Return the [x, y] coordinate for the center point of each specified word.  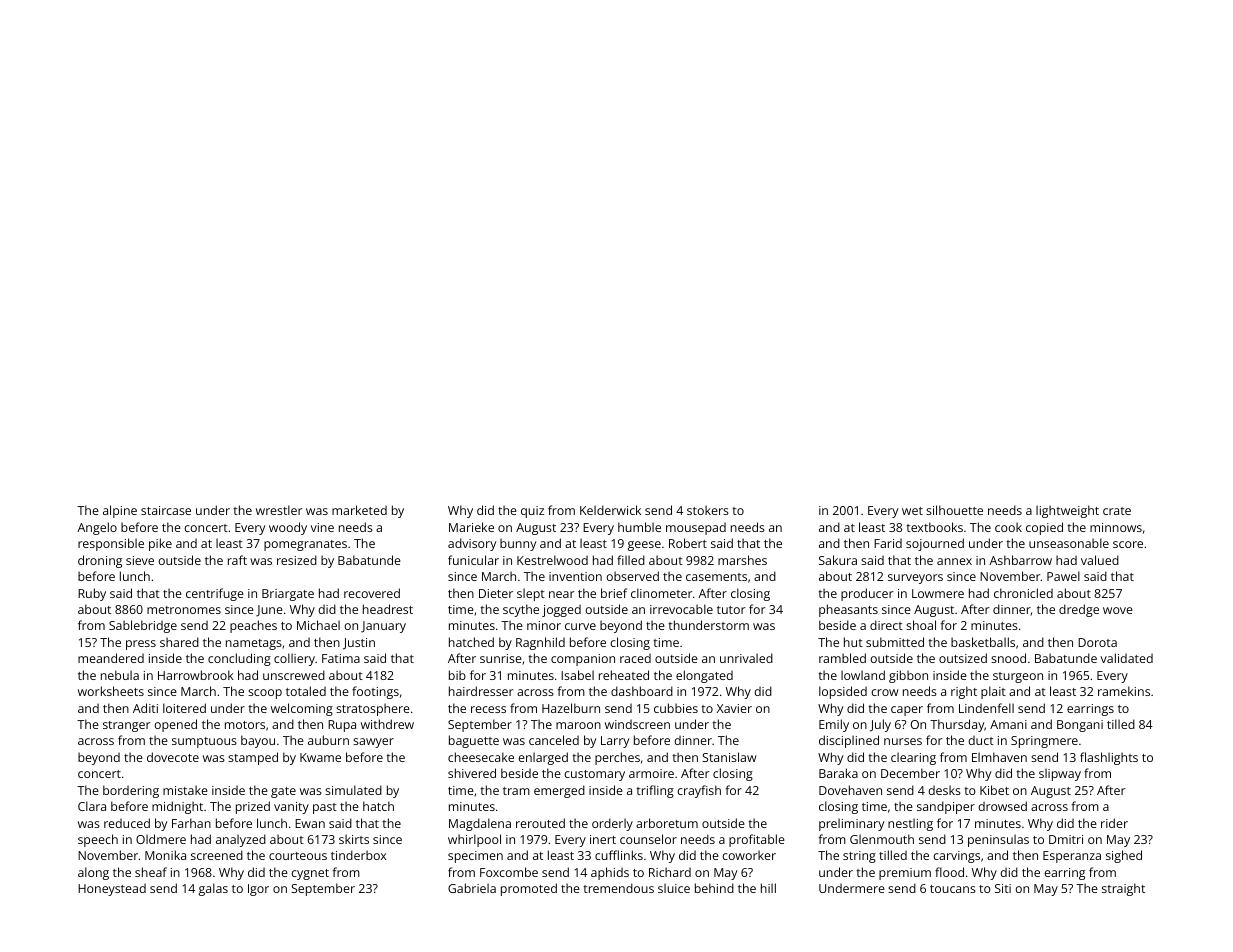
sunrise [501, 658]
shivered [472, 773]
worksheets [111, 691]
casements [716, 577]
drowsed [1002, 806]
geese [644, 546]
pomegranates [305, 545]
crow [885, 692]
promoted [529, 889]
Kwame [320, 757]
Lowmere [938, 593]
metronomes [184, 610]
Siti [1003, 888]
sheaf [151, 872]
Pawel [1063, 576]
